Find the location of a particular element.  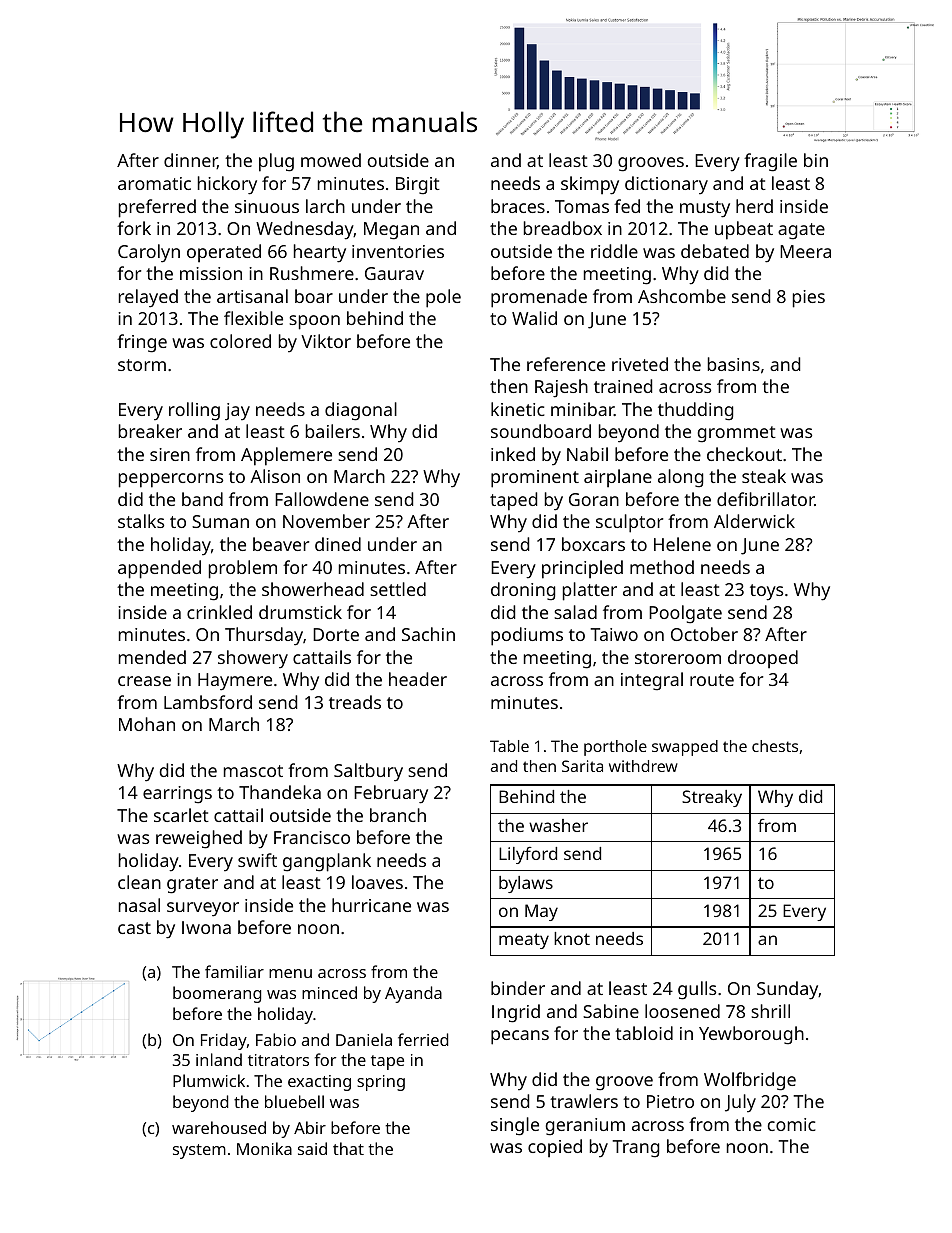

Streaky is located at coordinates (712, 798).
